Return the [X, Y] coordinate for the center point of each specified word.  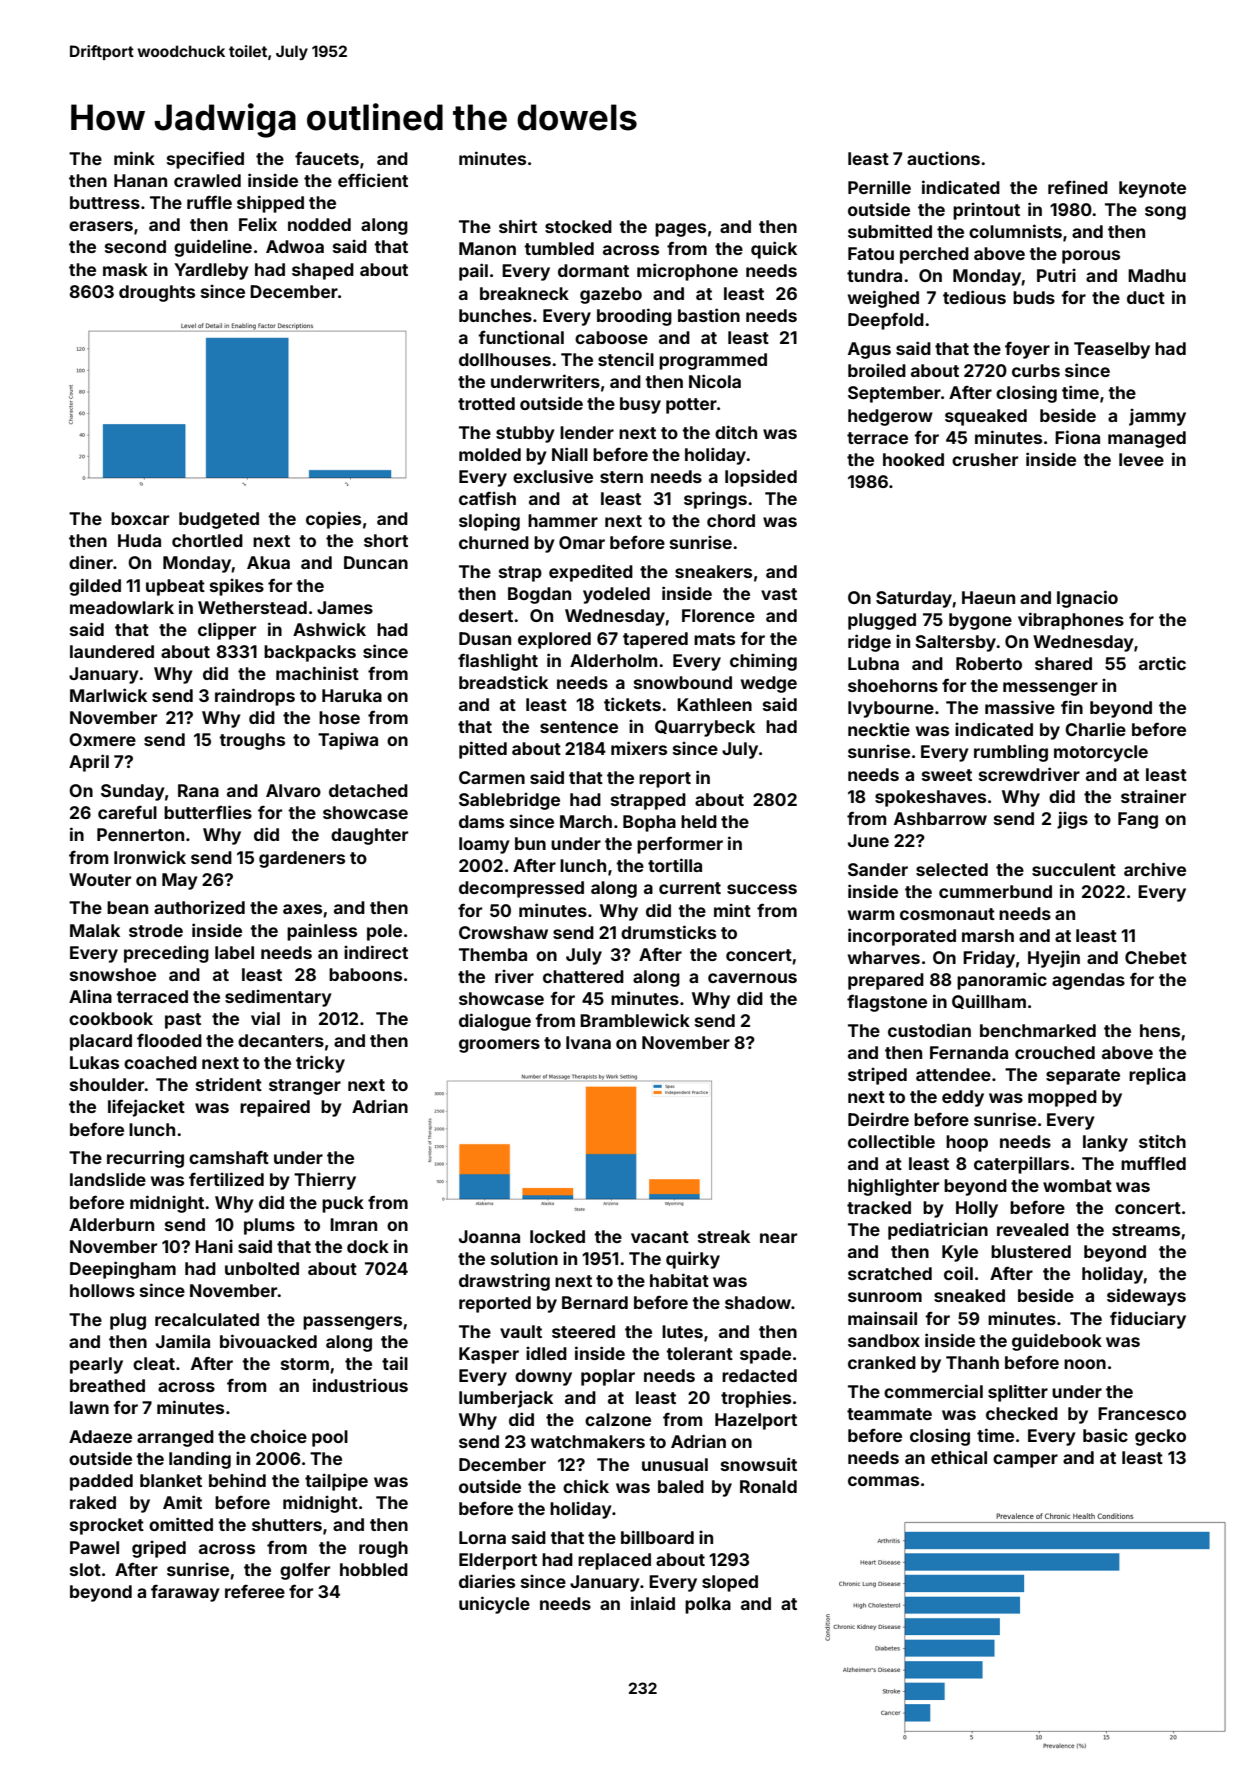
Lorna [482, 1537]
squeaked [986, 417]
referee [255, 1591]
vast [779, 594]
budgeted [219, 520]
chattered [583, 976]
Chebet [1156, 957]
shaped [323, 271]
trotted [486, 403]
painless [322, 932]
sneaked [969, 1295]
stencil [626, 359]
